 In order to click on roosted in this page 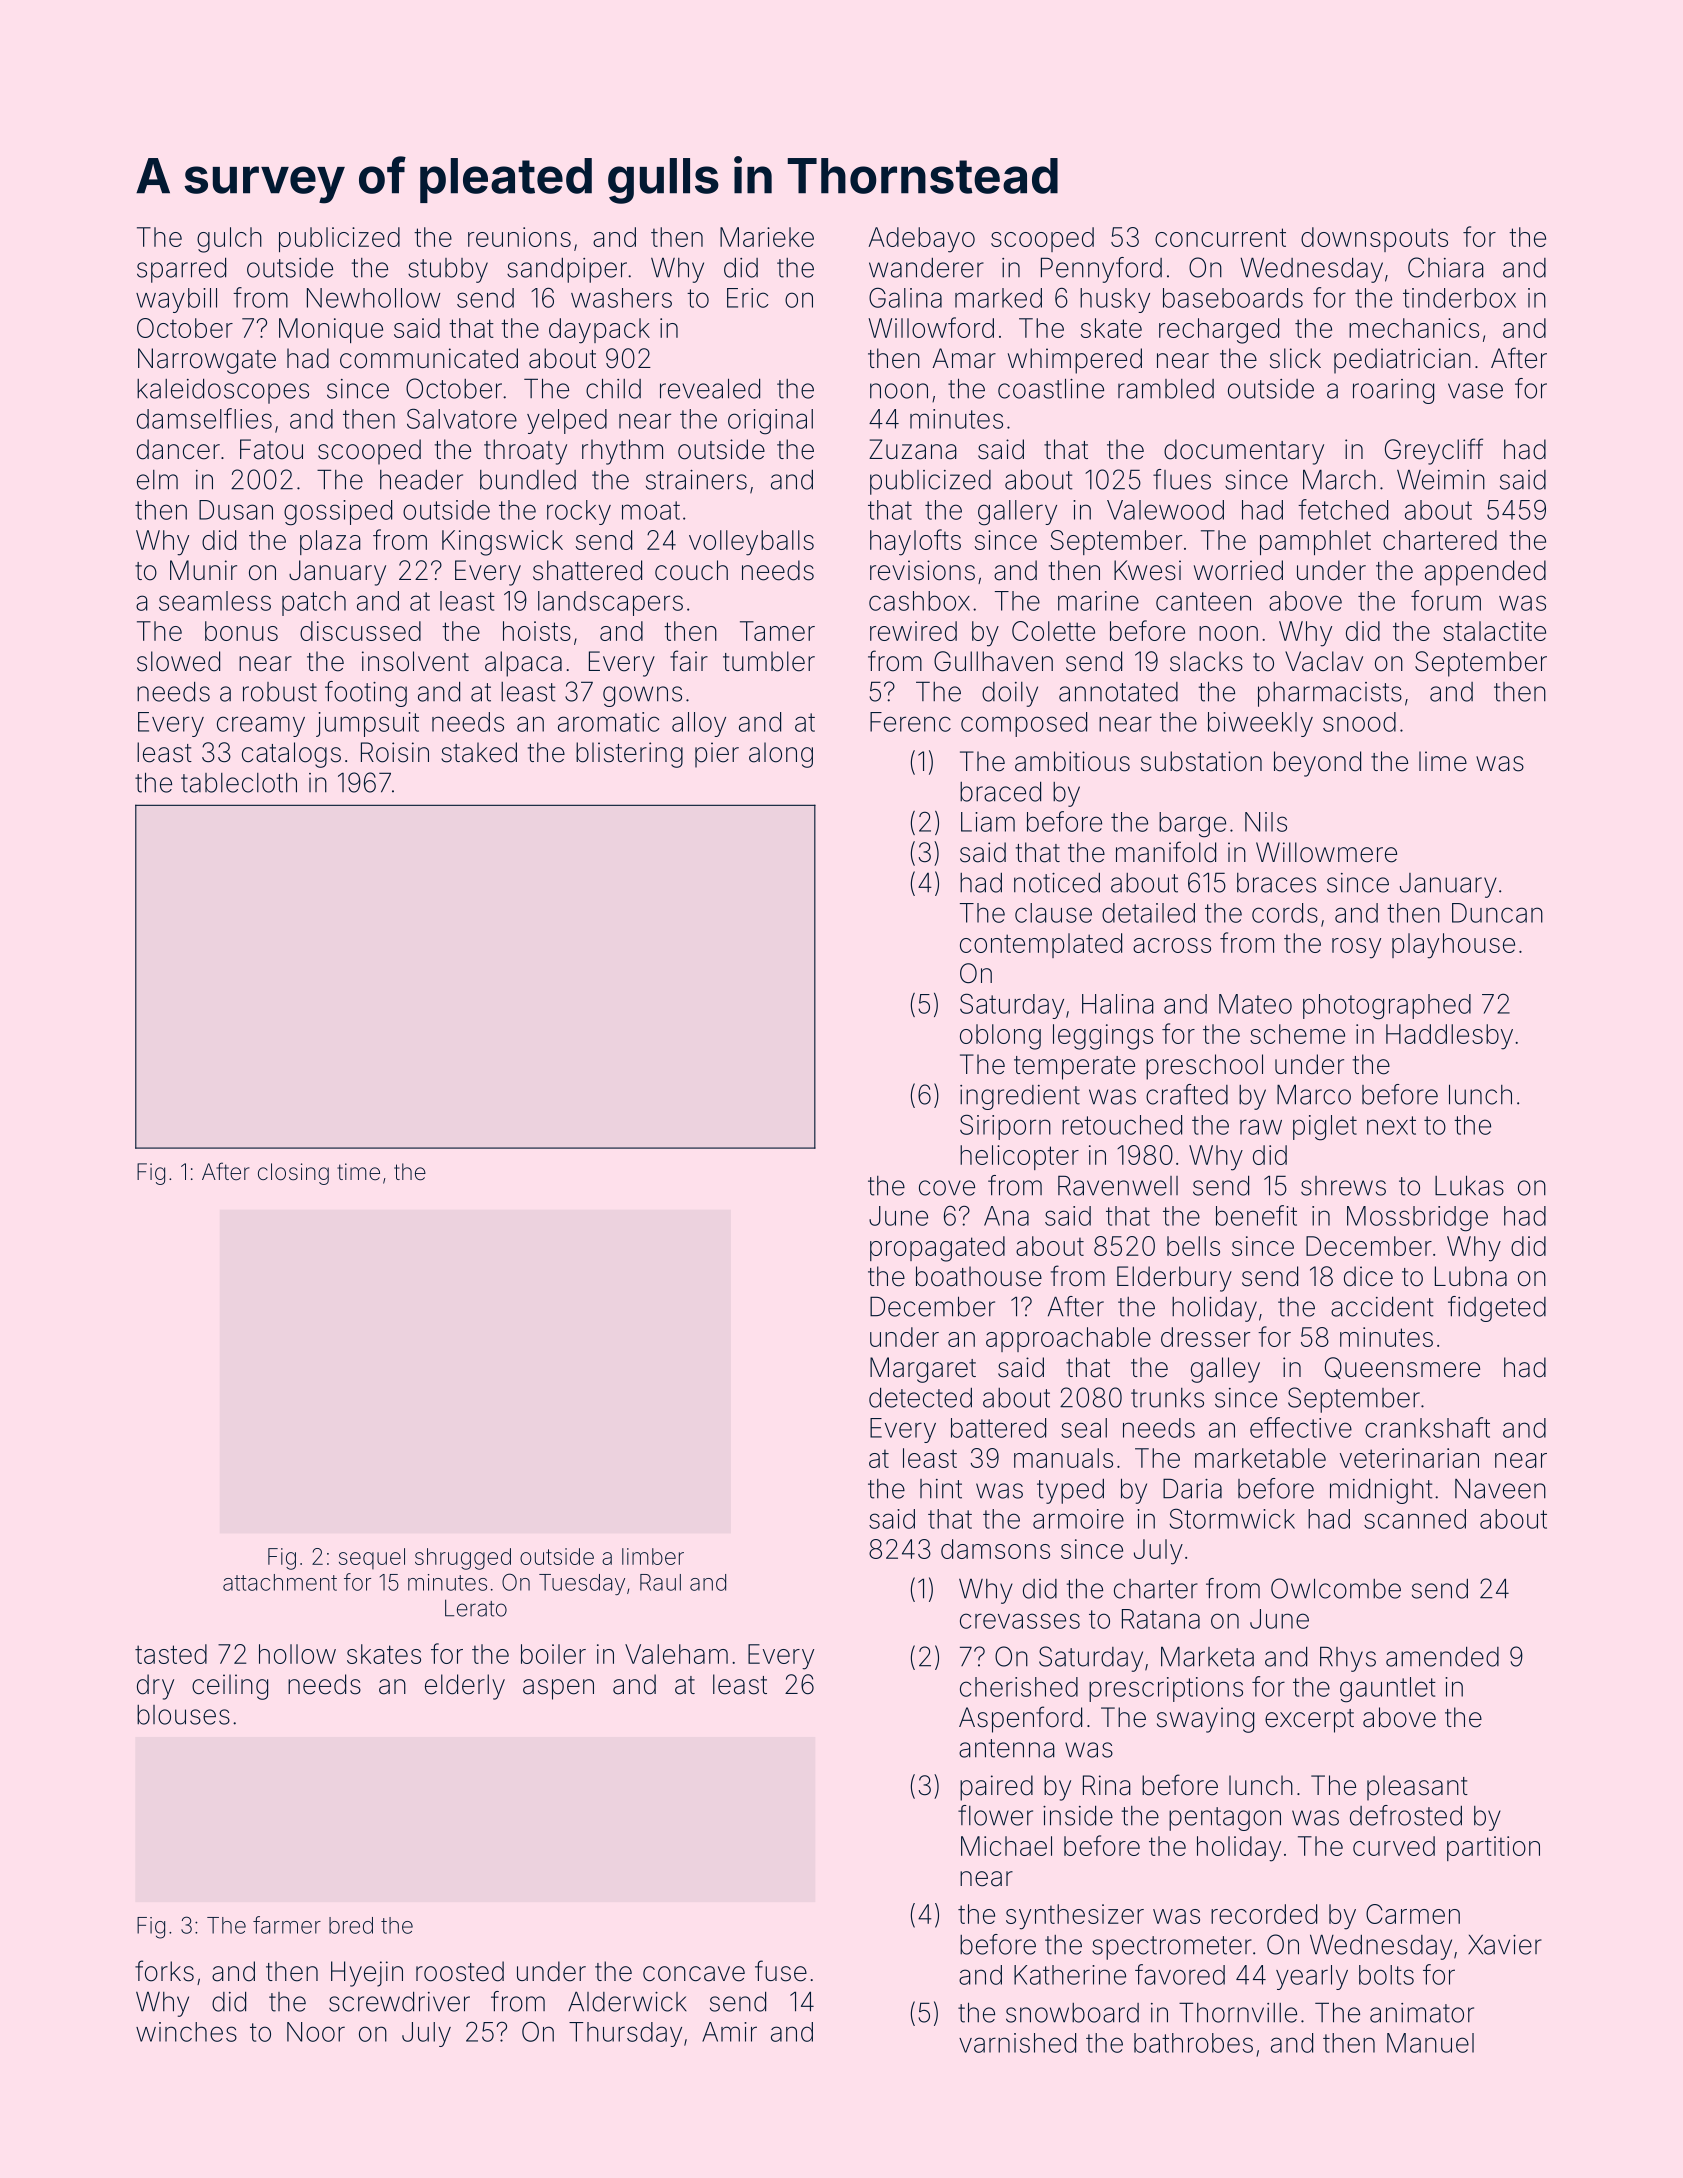, I will do `click(460, 1971)`.
